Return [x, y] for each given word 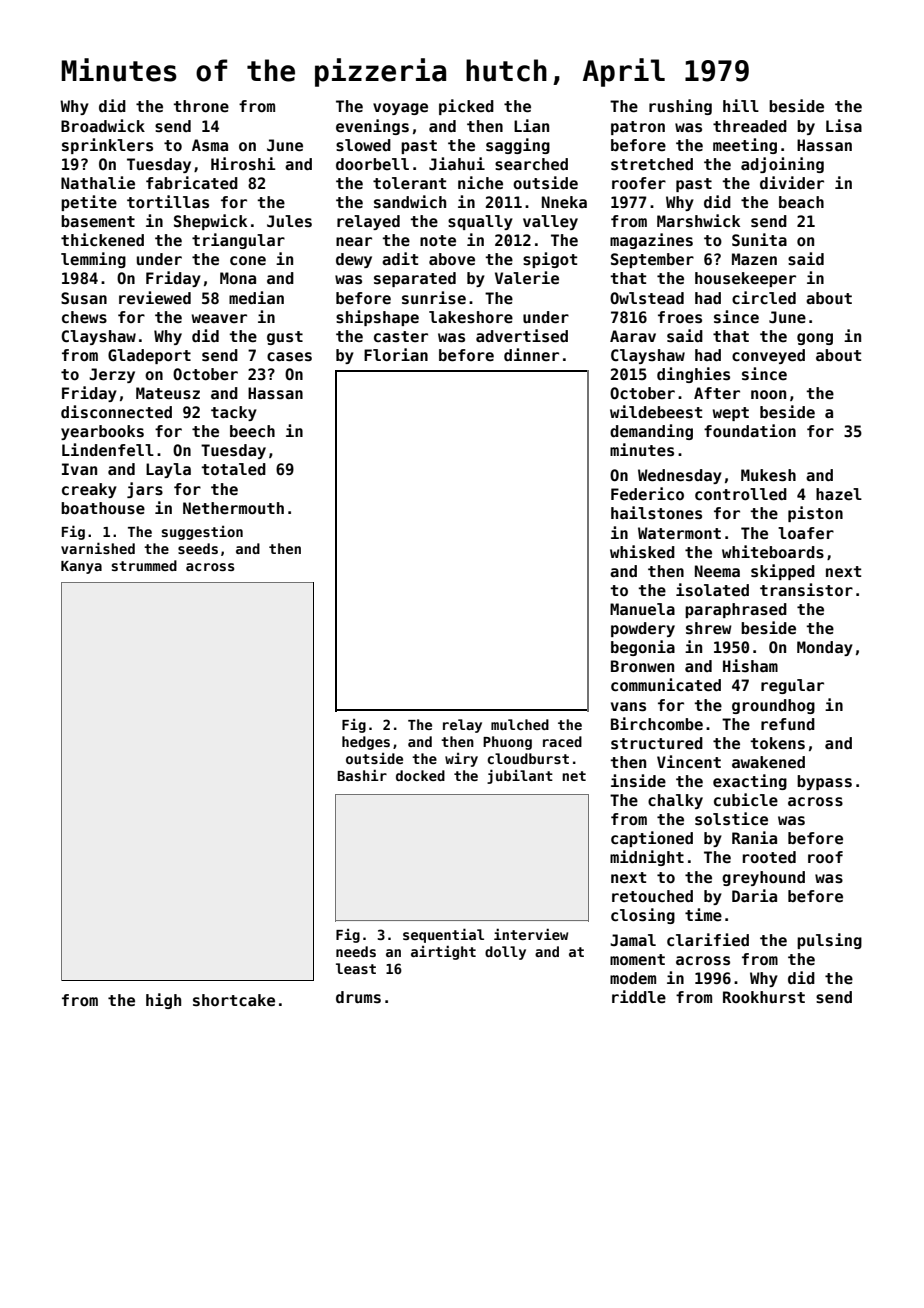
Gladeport [149, 356]
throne [201, 106]
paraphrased [736, 610]
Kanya [81, 567]
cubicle [746, 800]
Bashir [362, 775]
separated [415, 279]
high [163, 1001]
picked [466, 107]
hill [741, 105]
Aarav [633, 336]
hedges [366, 743]
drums [358, 997]
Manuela [642, 609]
